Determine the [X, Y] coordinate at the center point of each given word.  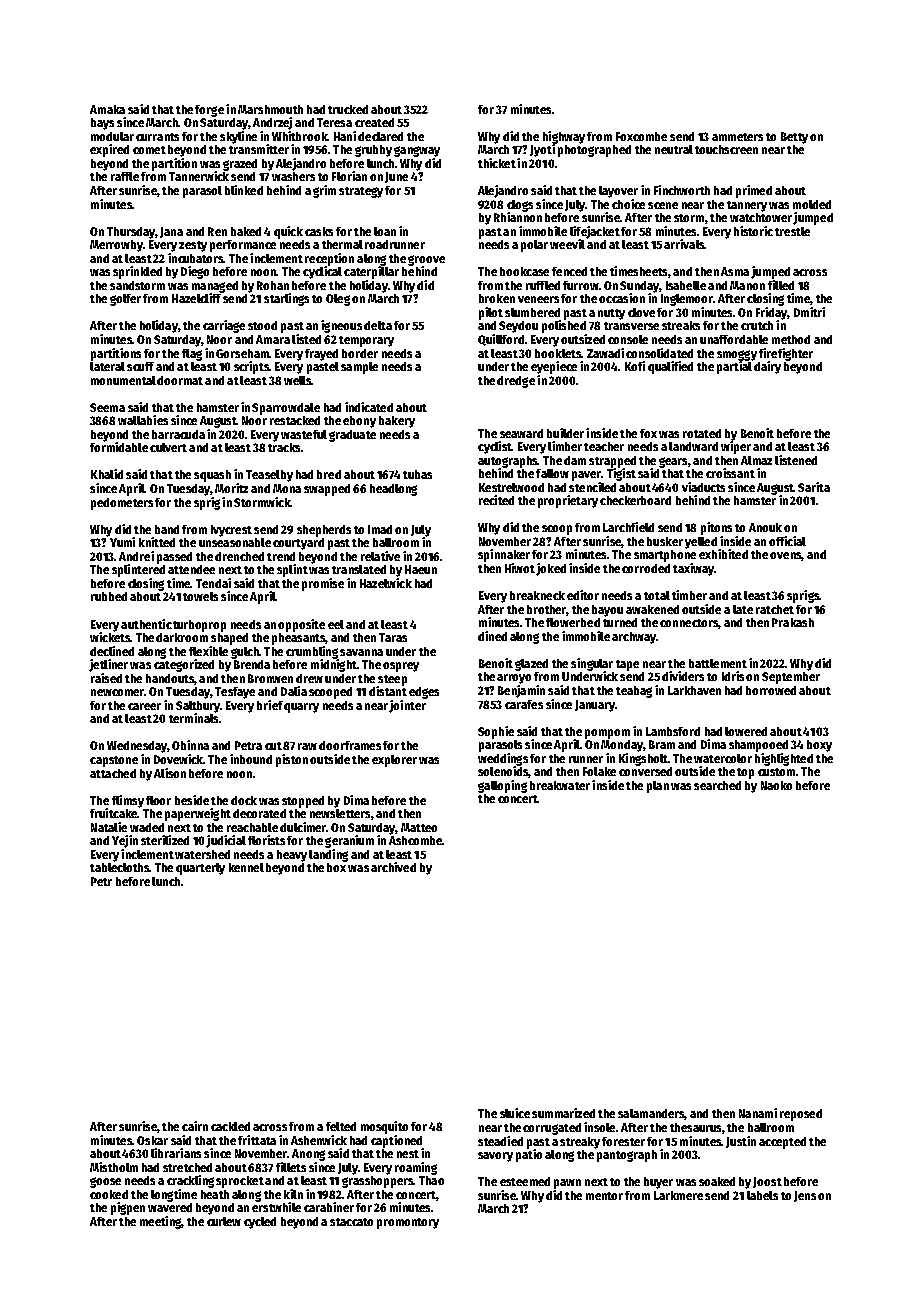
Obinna [190, 745]
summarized [563, 1113]
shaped [229, 639]
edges [424, 693]
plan [658, 787]
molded [812, 204]
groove [426, 260]
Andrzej [272, 123]
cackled [230, 1126]
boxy [819, 746]
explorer [394, 761]
